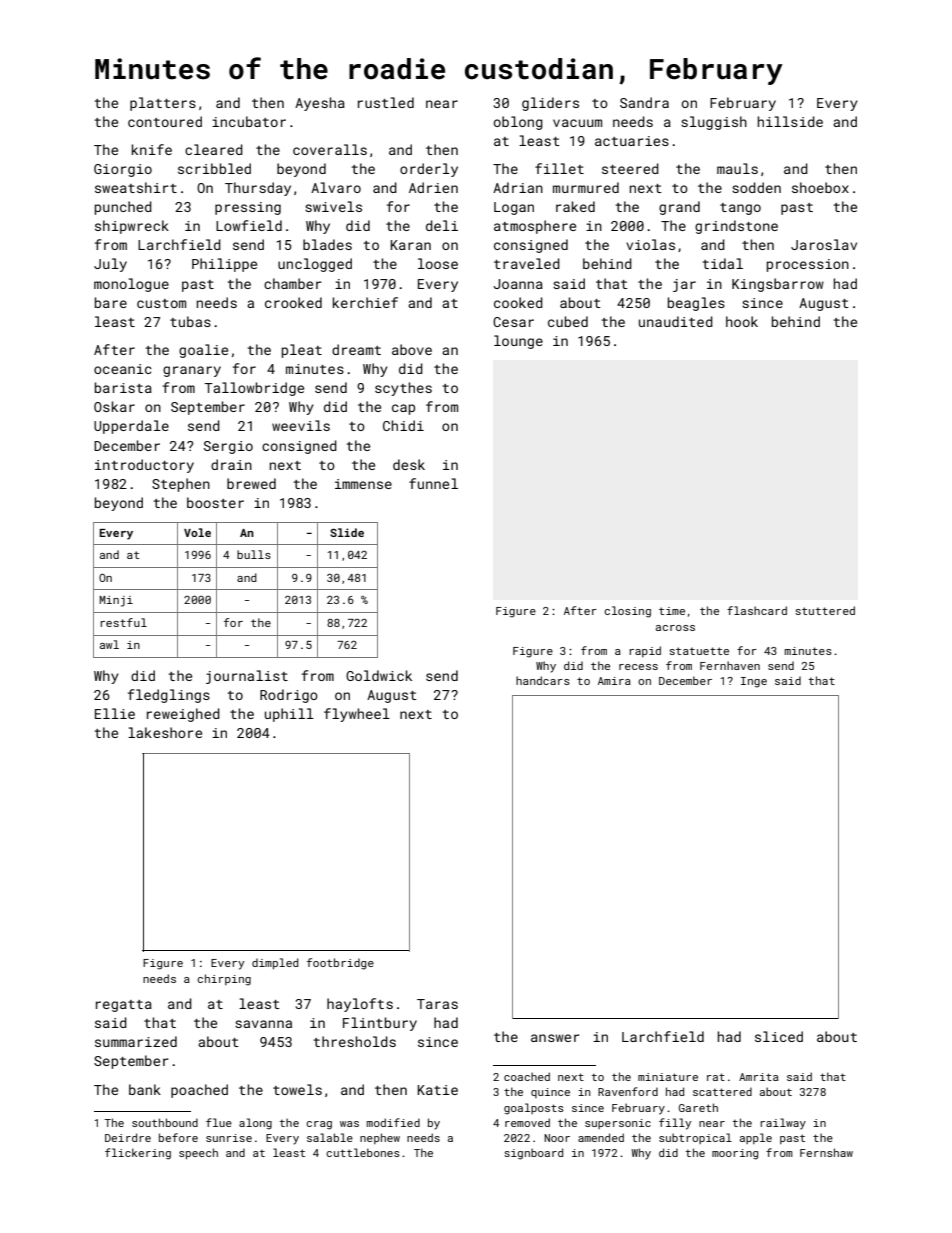 Image resolution: width=952 pixels, height=1233 pixels. I want to click on custom, so click(161, 303).
